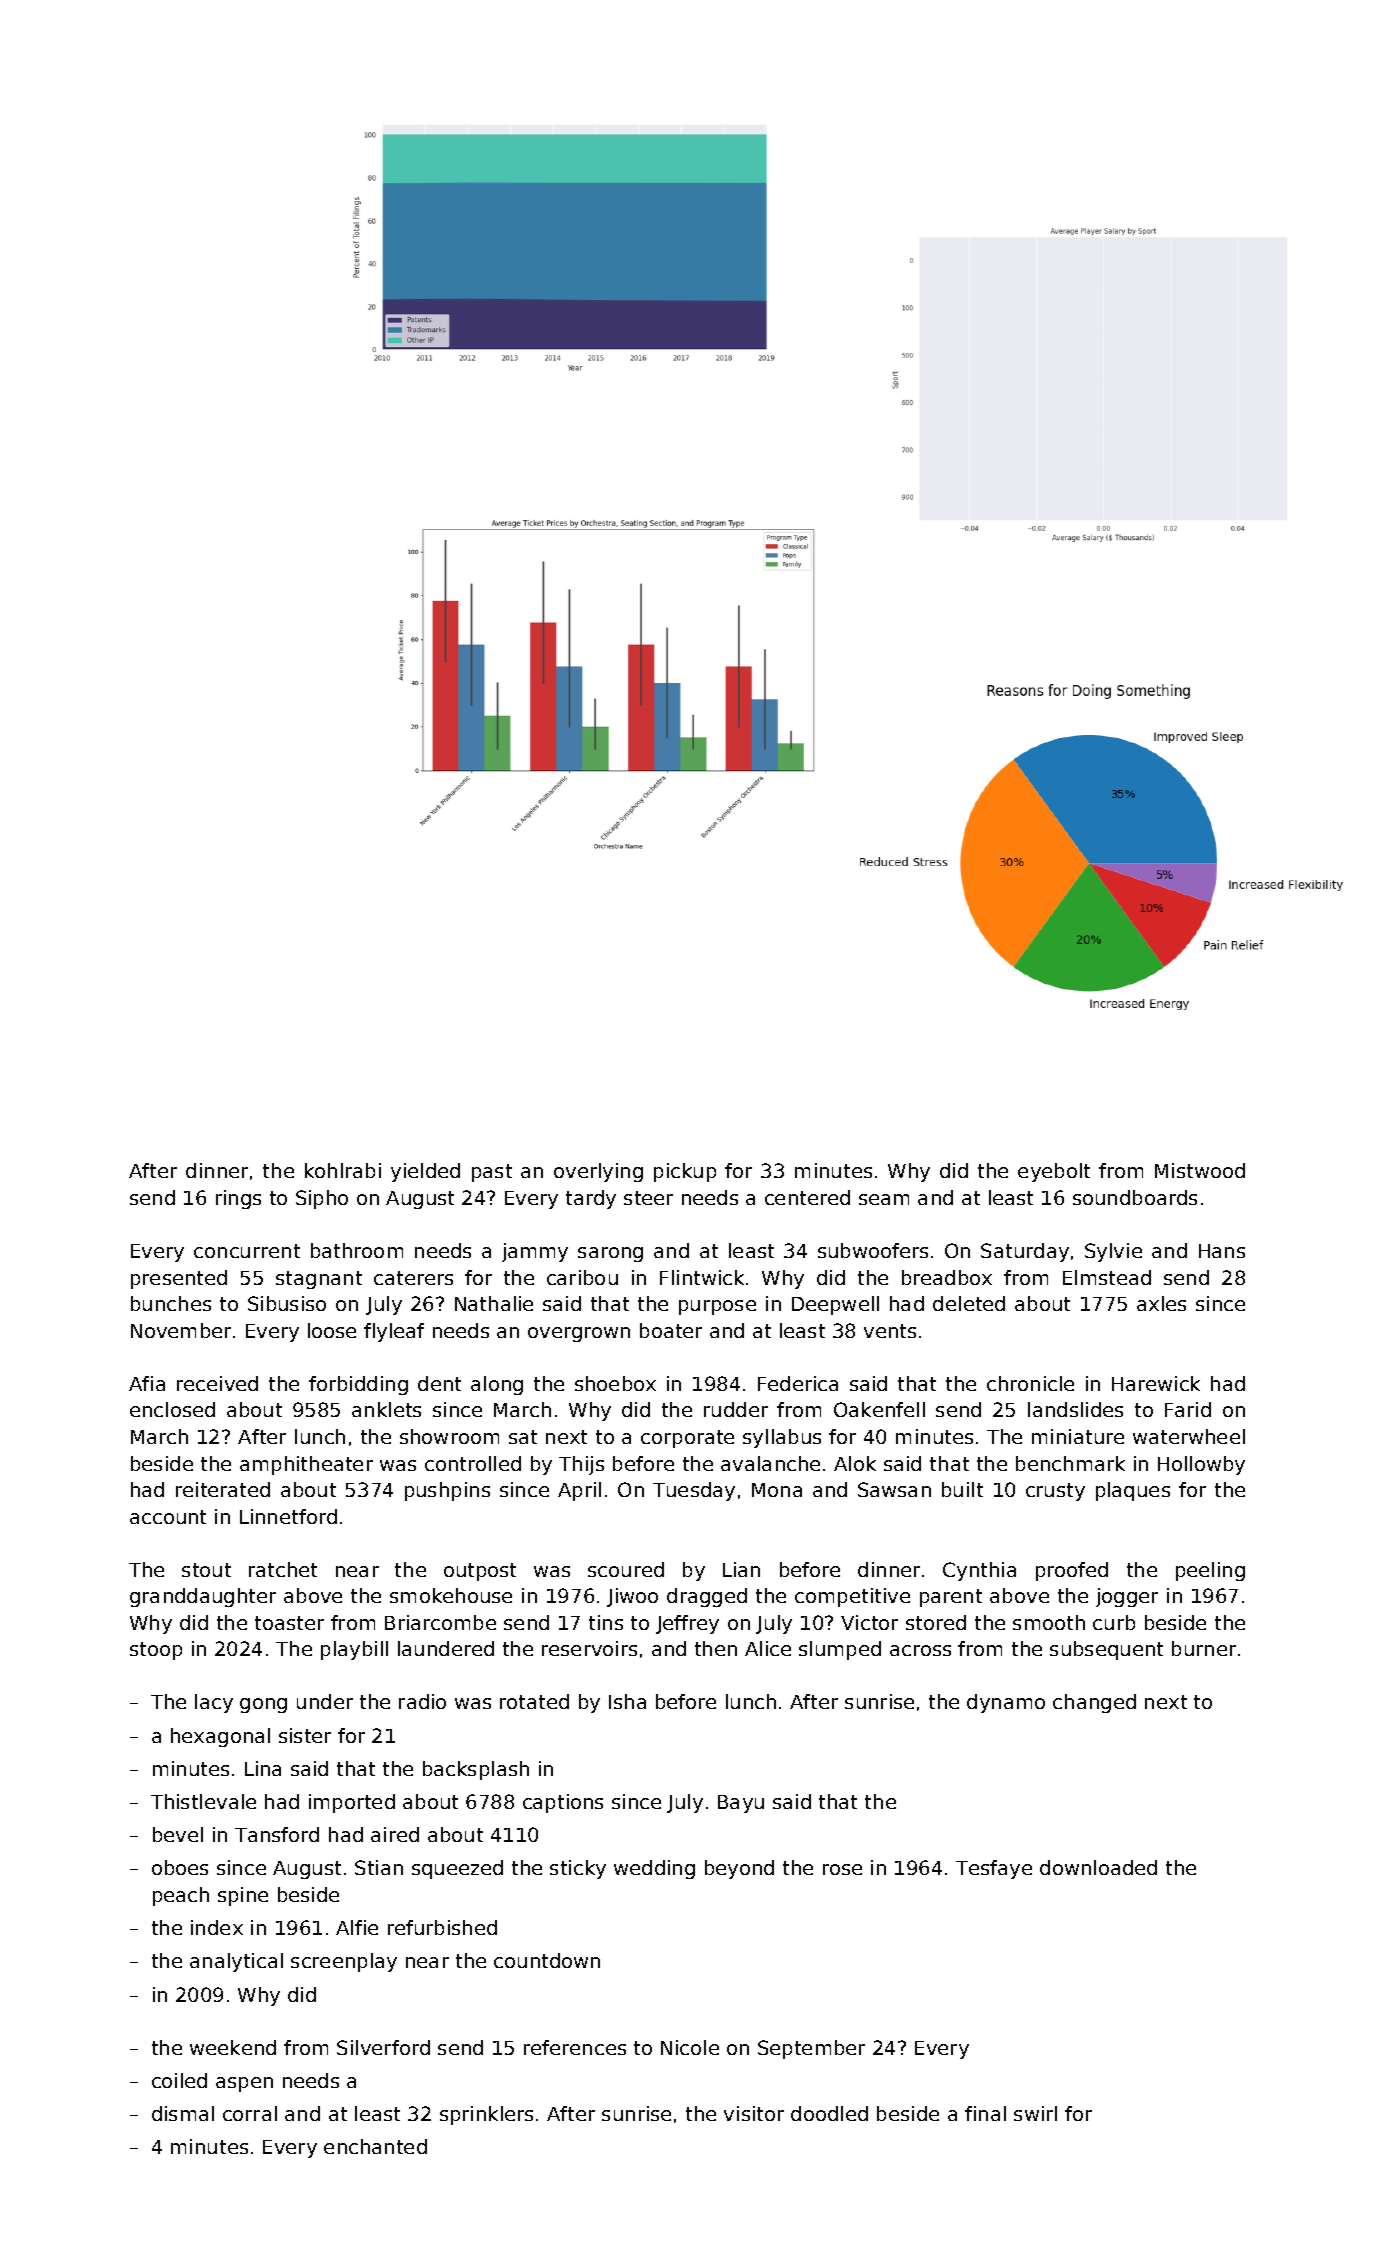 This page has height=2266, width=1376. What do you see at coordinates (1200, 1170) in the page?
I see `Mistwood` at bounding box center [1200, 1170].
